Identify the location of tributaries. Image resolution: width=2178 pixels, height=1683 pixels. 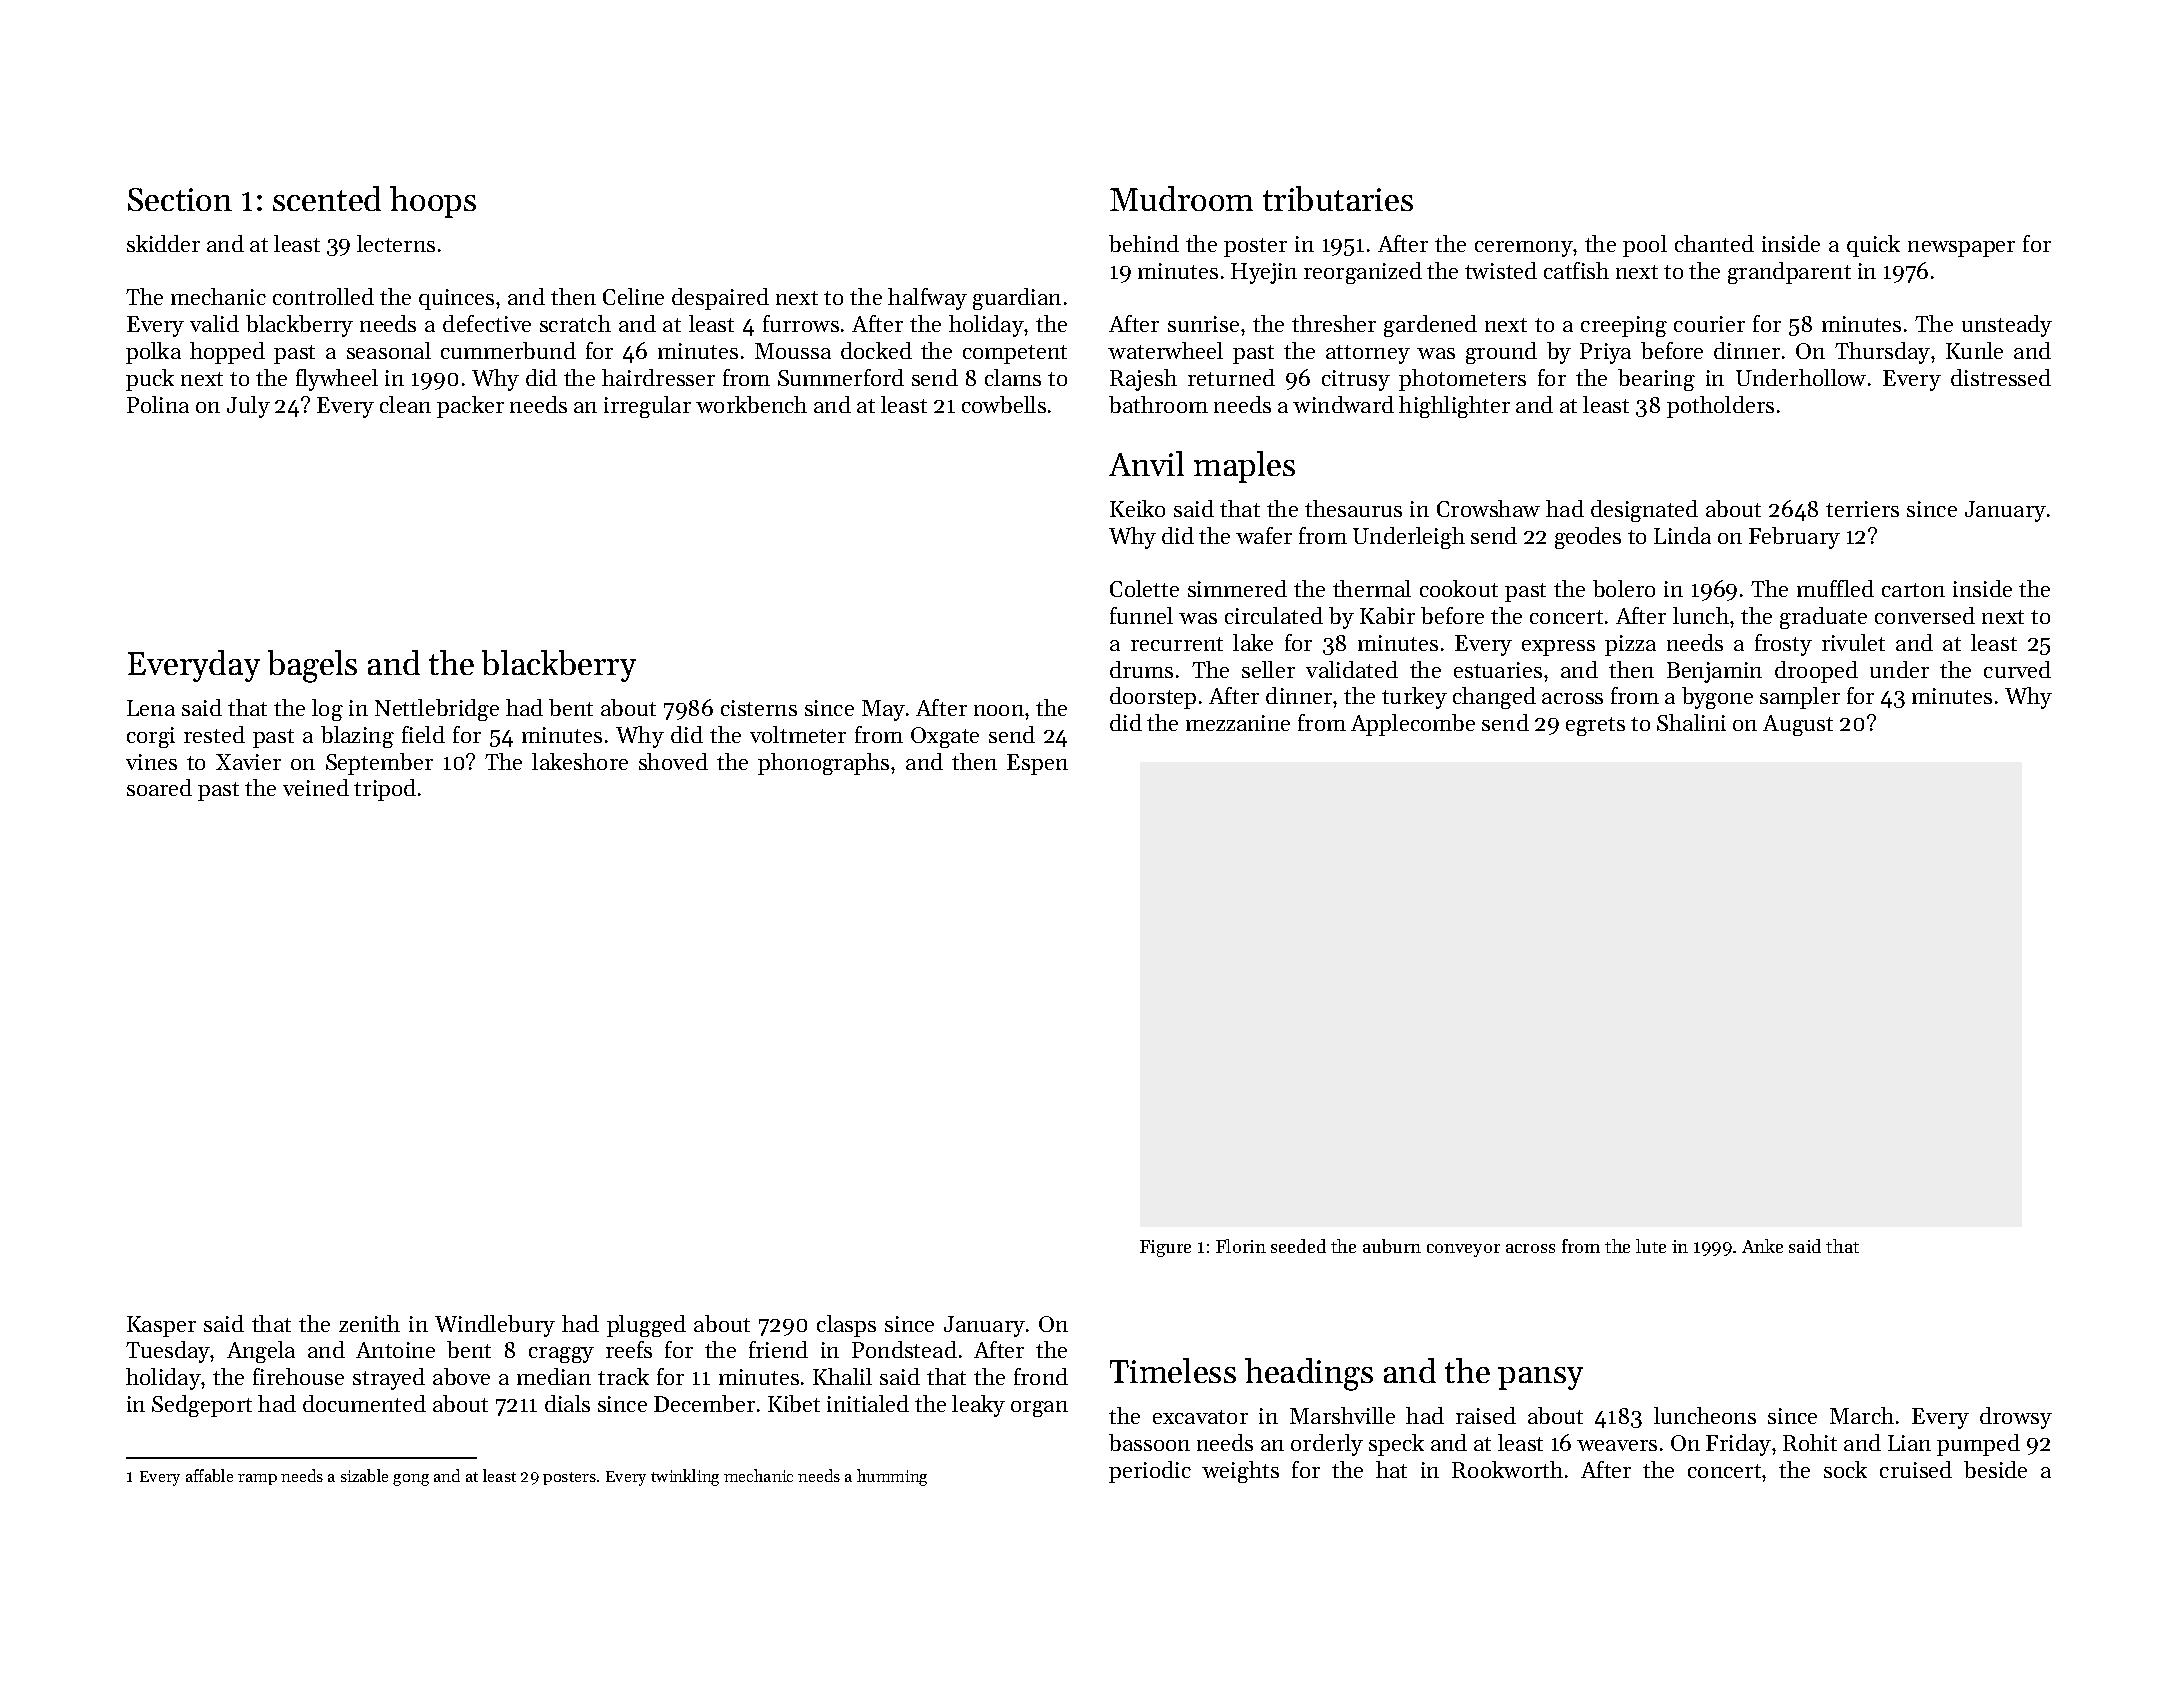
(1338, 198).
